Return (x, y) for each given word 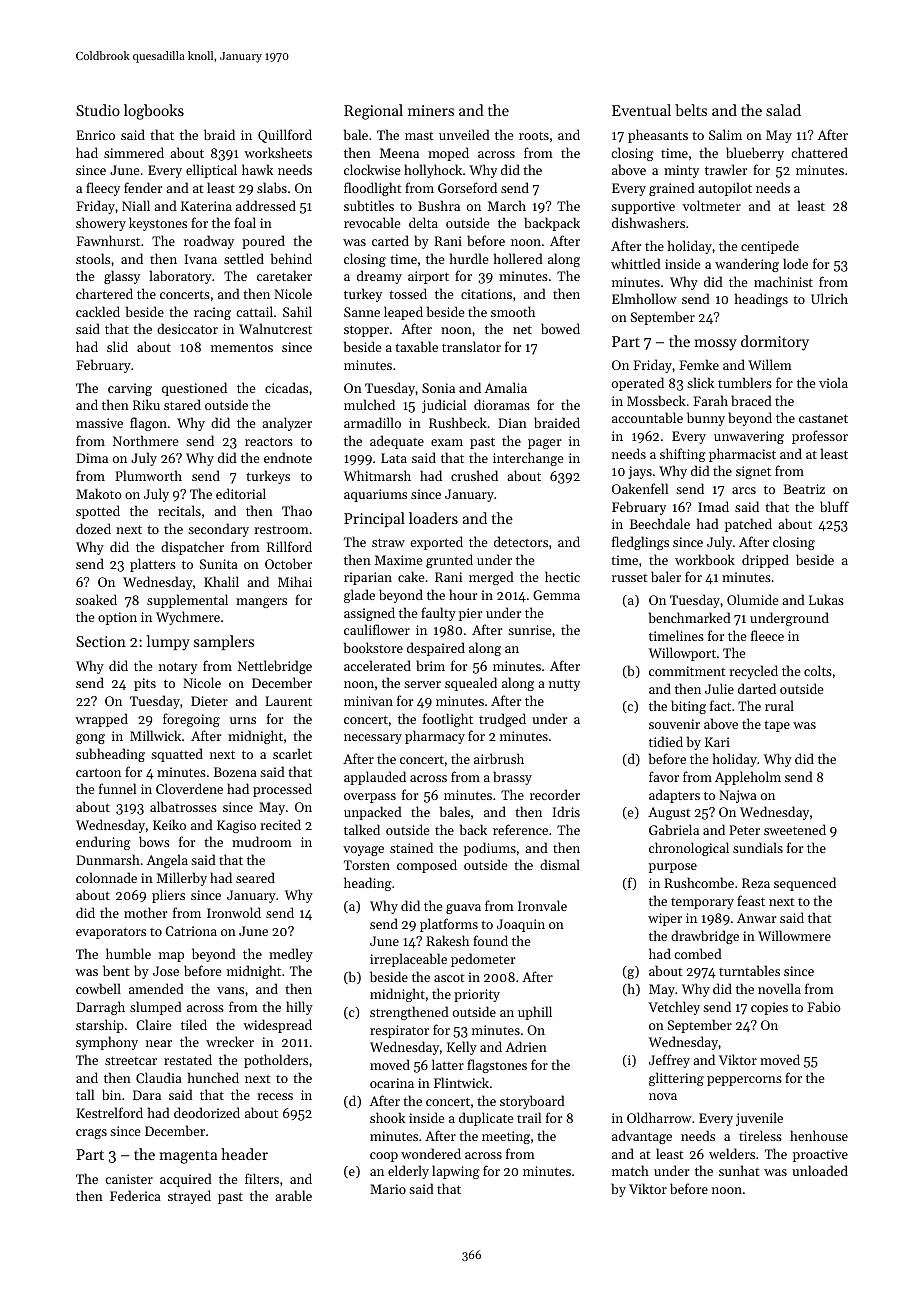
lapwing (456, 1172)
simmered (134, 152)
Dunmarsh (108, 859)
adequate (397, 442)
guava (463, 909)
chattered (819, 152)
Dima (92, 458)
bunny (706, 419)
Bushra (439, 205)
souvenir (674, 724)
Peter (744, 830)
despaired (436, 649)
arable (293, 1195)
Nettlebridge (275, 667)
